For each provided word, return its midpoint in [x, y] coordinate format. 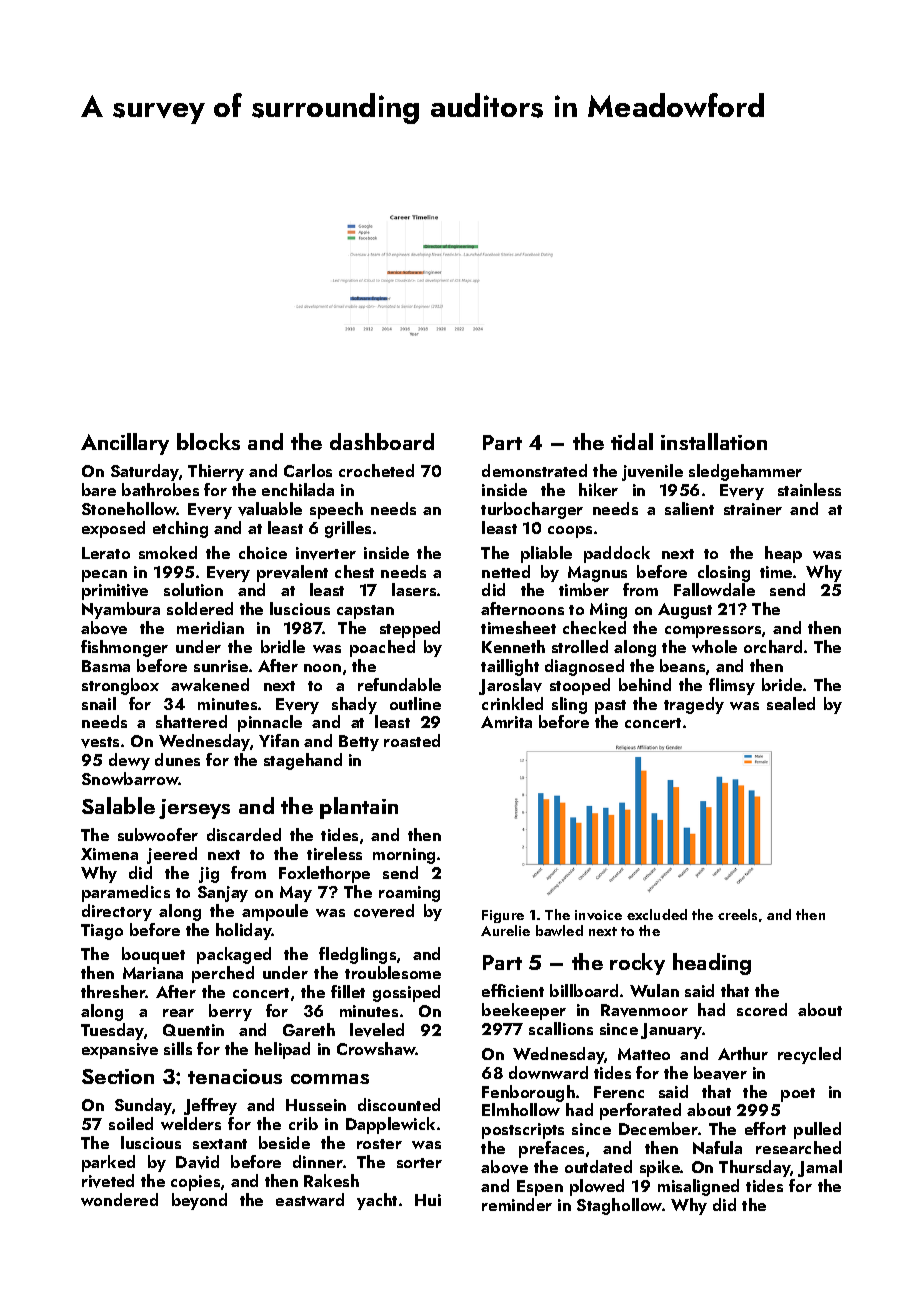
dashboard [382, 441]
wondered [119, 1199]
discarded [244, 834]
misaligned [698, 1187]
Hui [428, 1200]
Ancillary [125, 444]
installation [714, 441]
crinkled [512, 703]
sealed [791, 703]
